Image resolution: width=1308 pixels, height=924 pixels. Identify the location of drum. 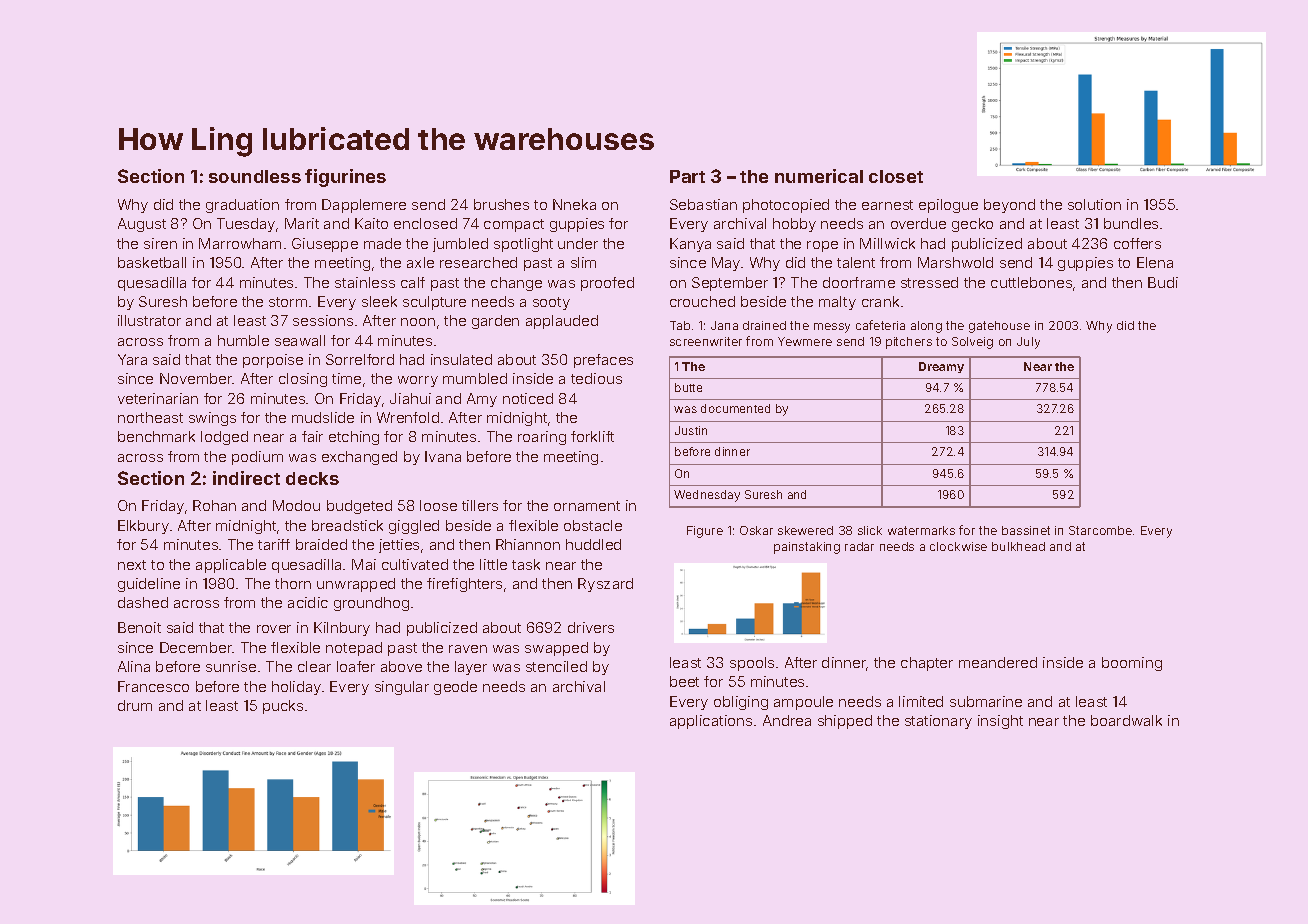
(135, 705).
